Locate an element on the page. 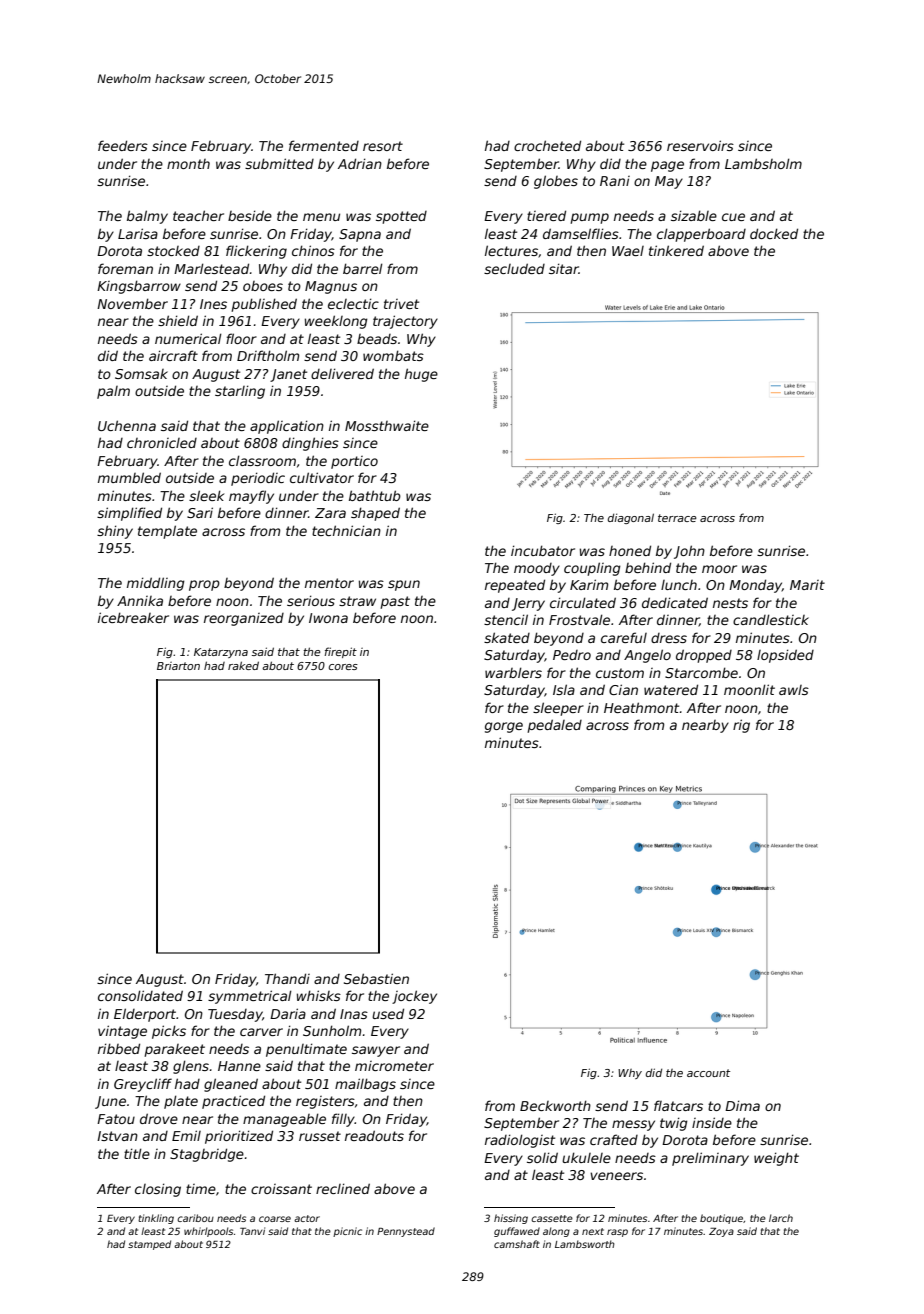  Lambsholm is located at coordinates (763, 163).
